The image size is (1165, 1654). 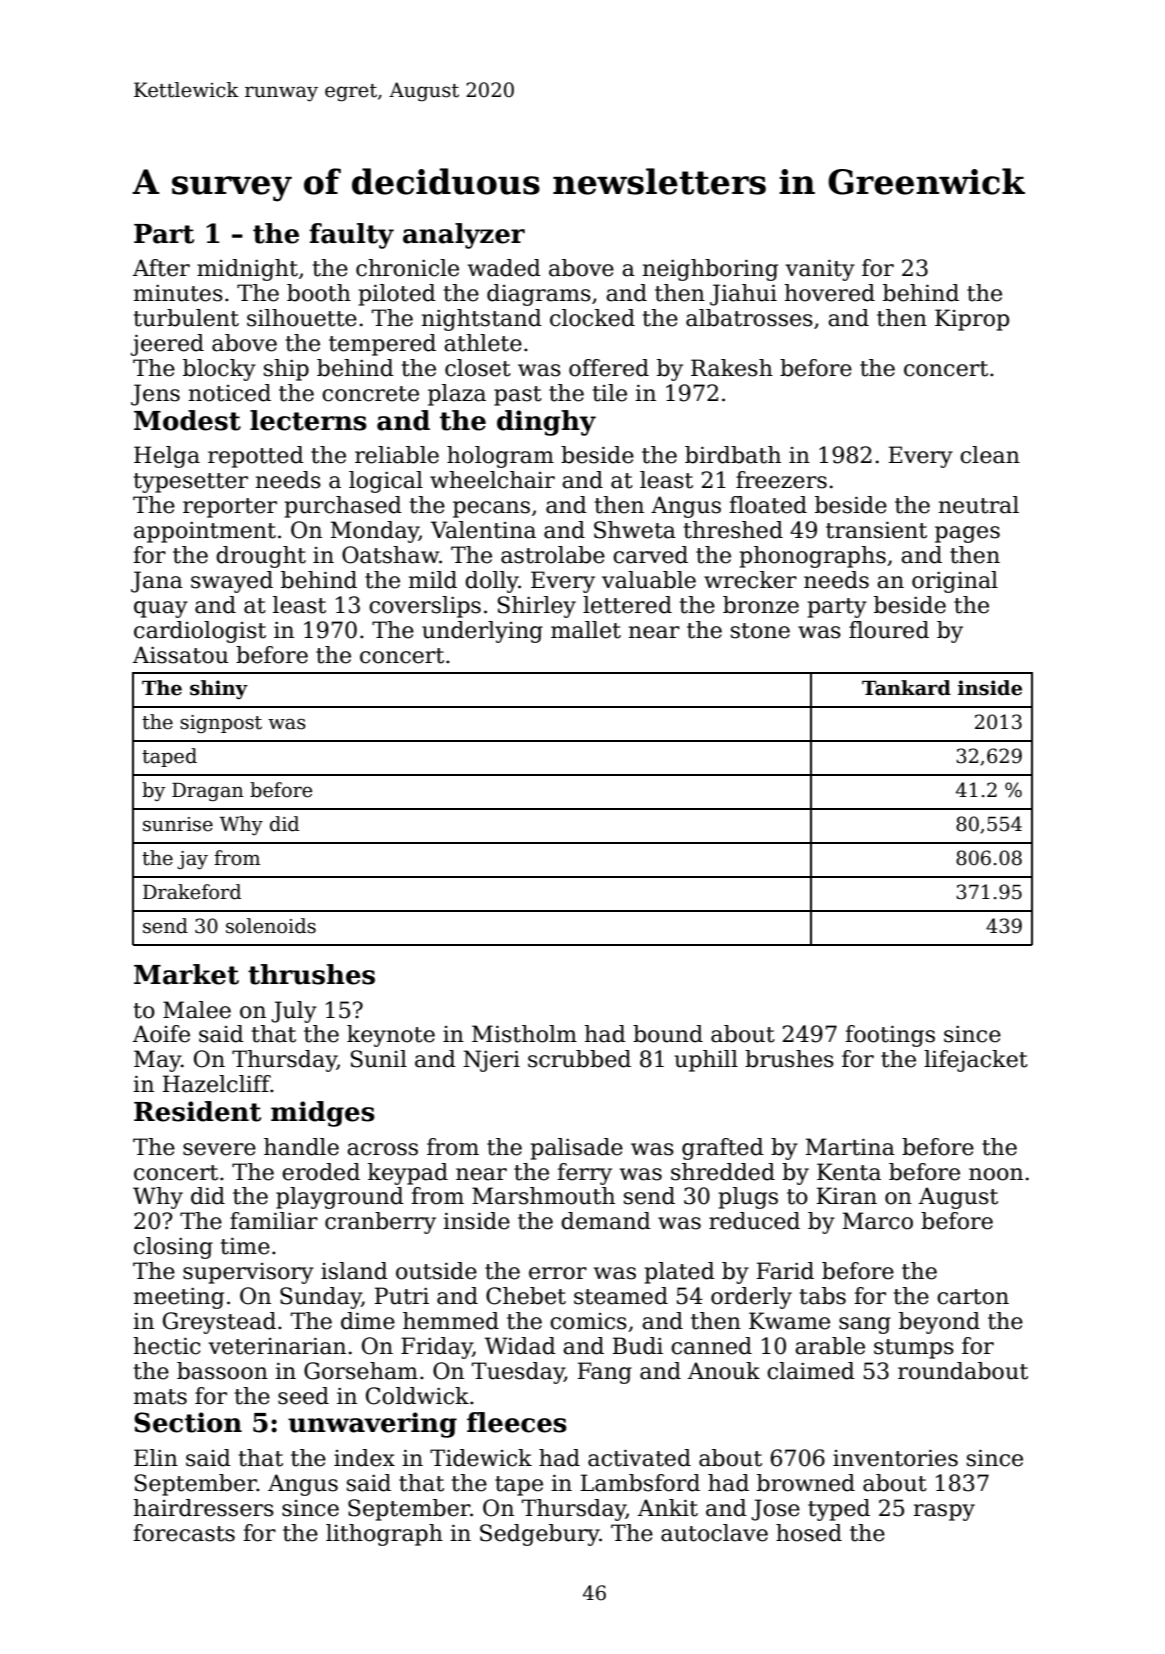 What do you see at coordinates (553, 555) in the page?
I see `astrolabe` at bounding box center [553, 555].
